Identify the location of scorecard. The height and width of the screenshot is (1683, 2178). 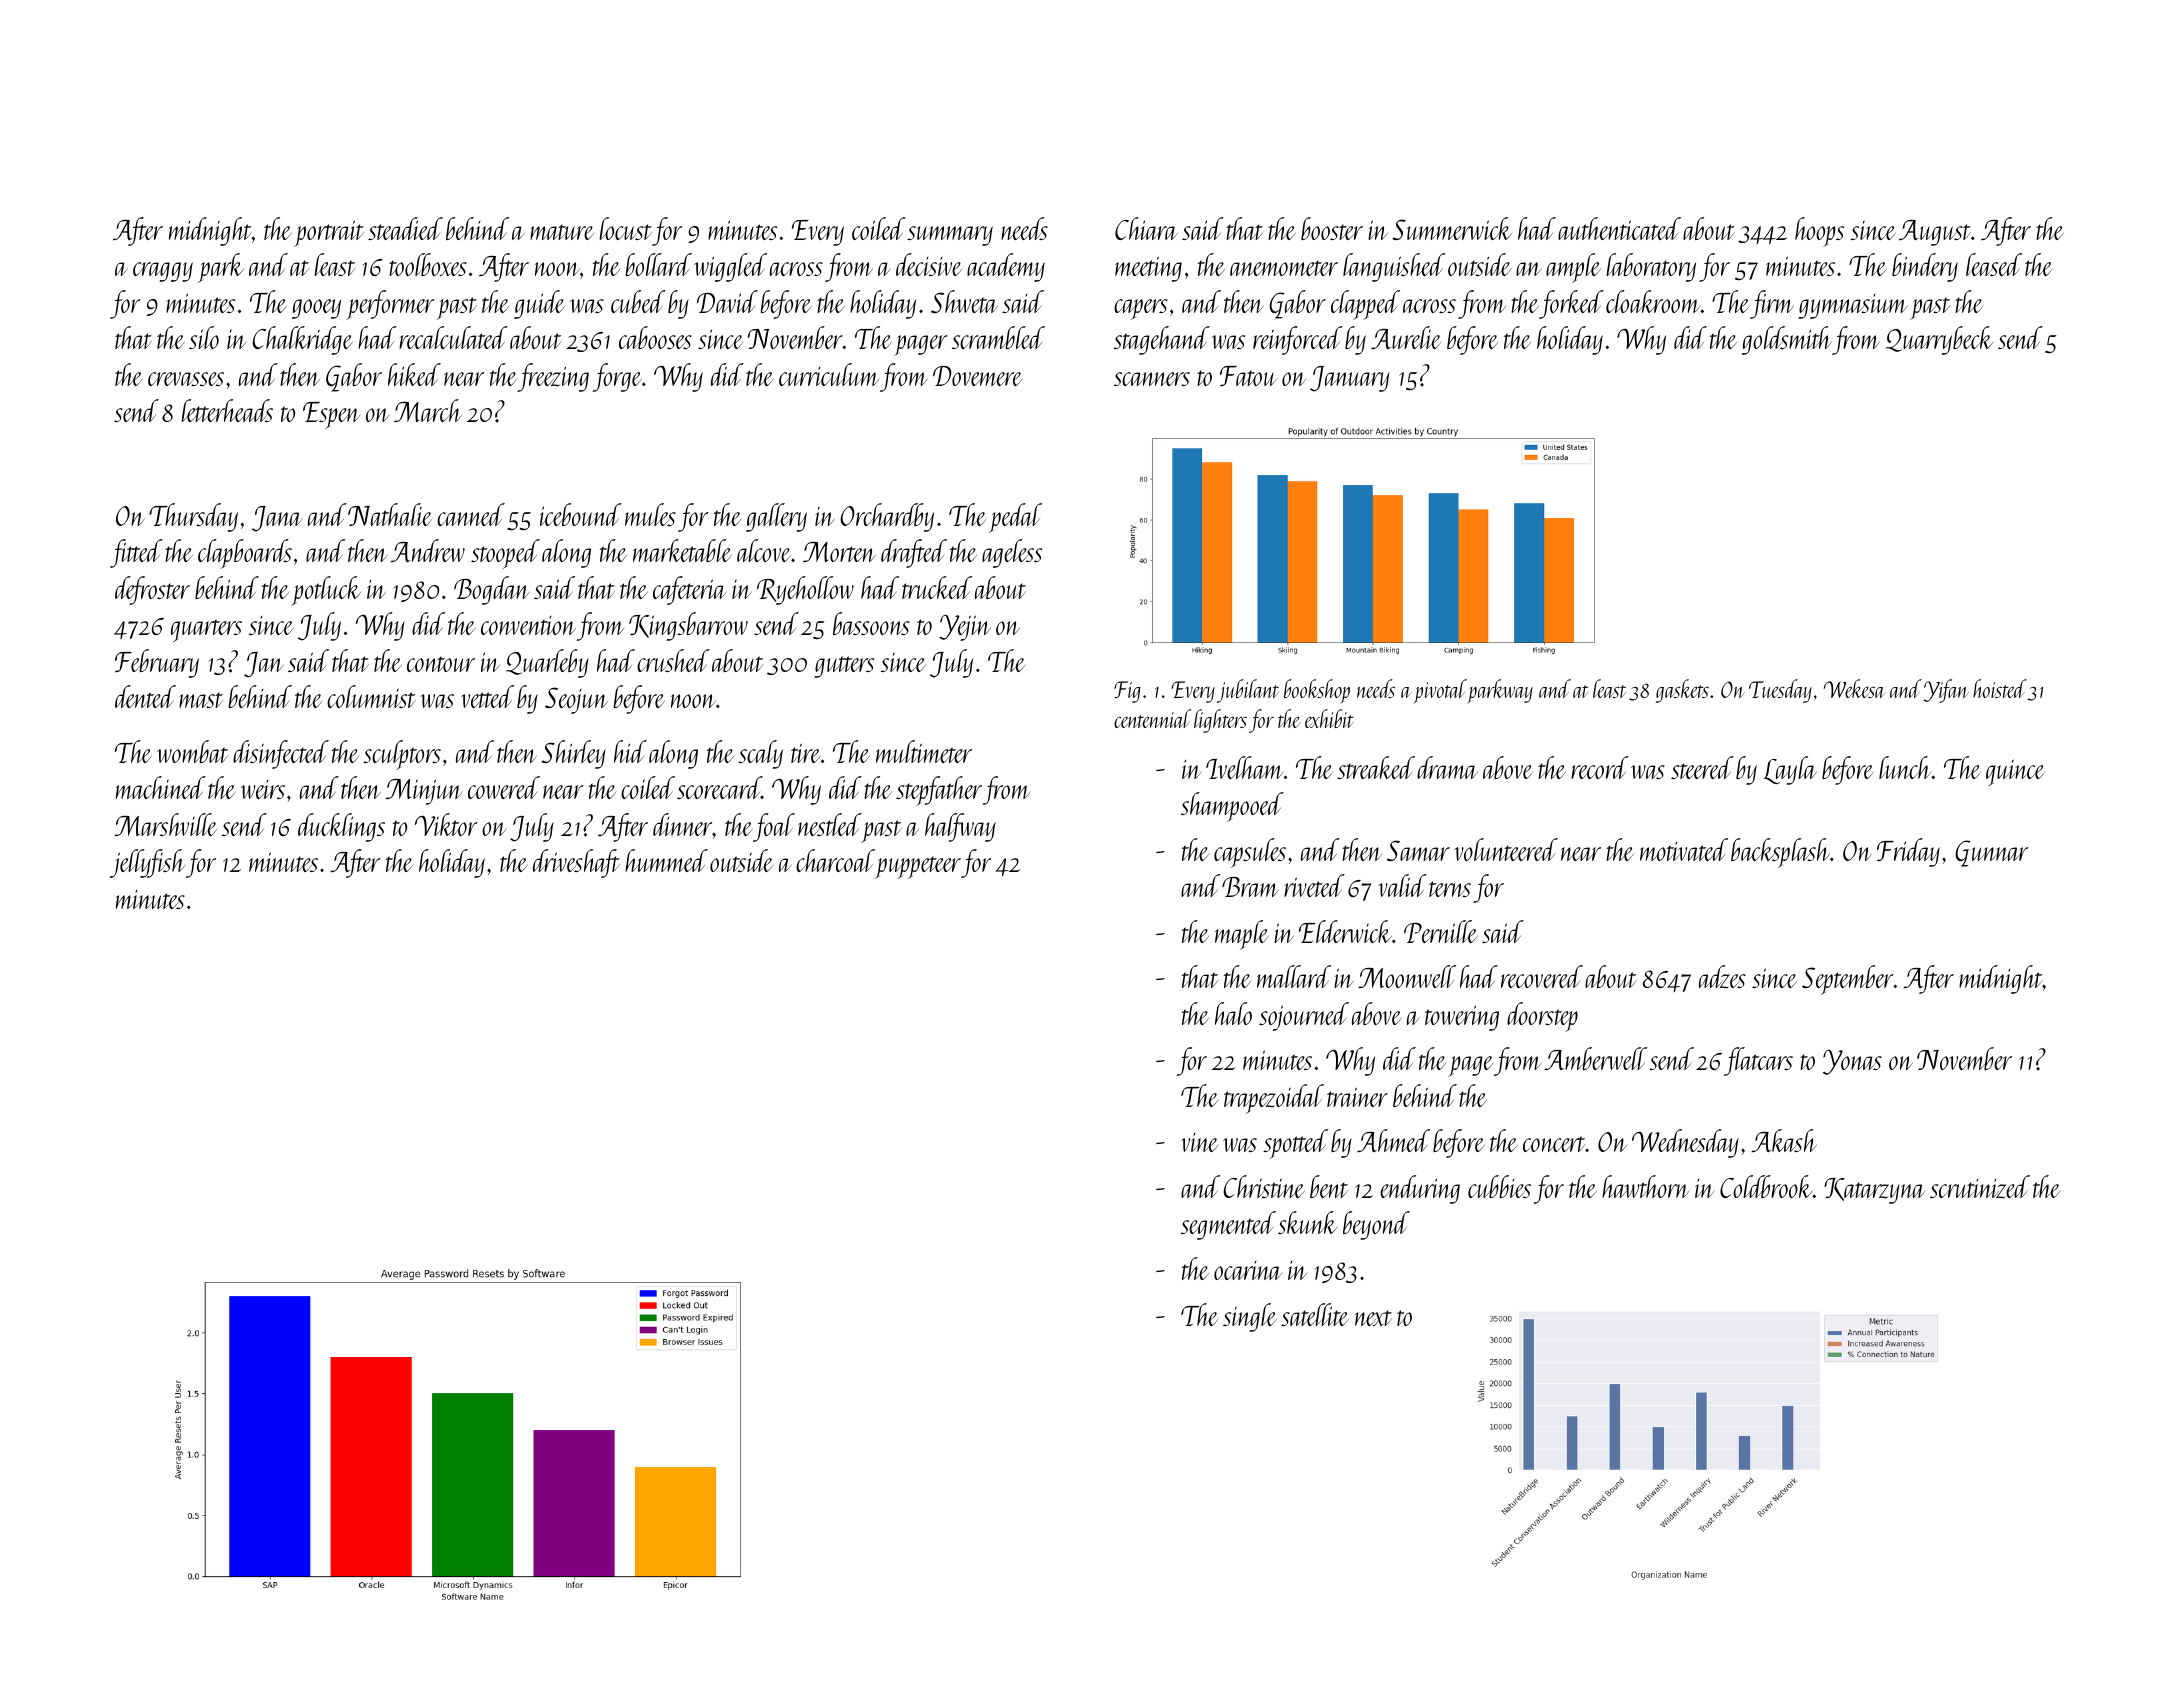
(719, 787).
